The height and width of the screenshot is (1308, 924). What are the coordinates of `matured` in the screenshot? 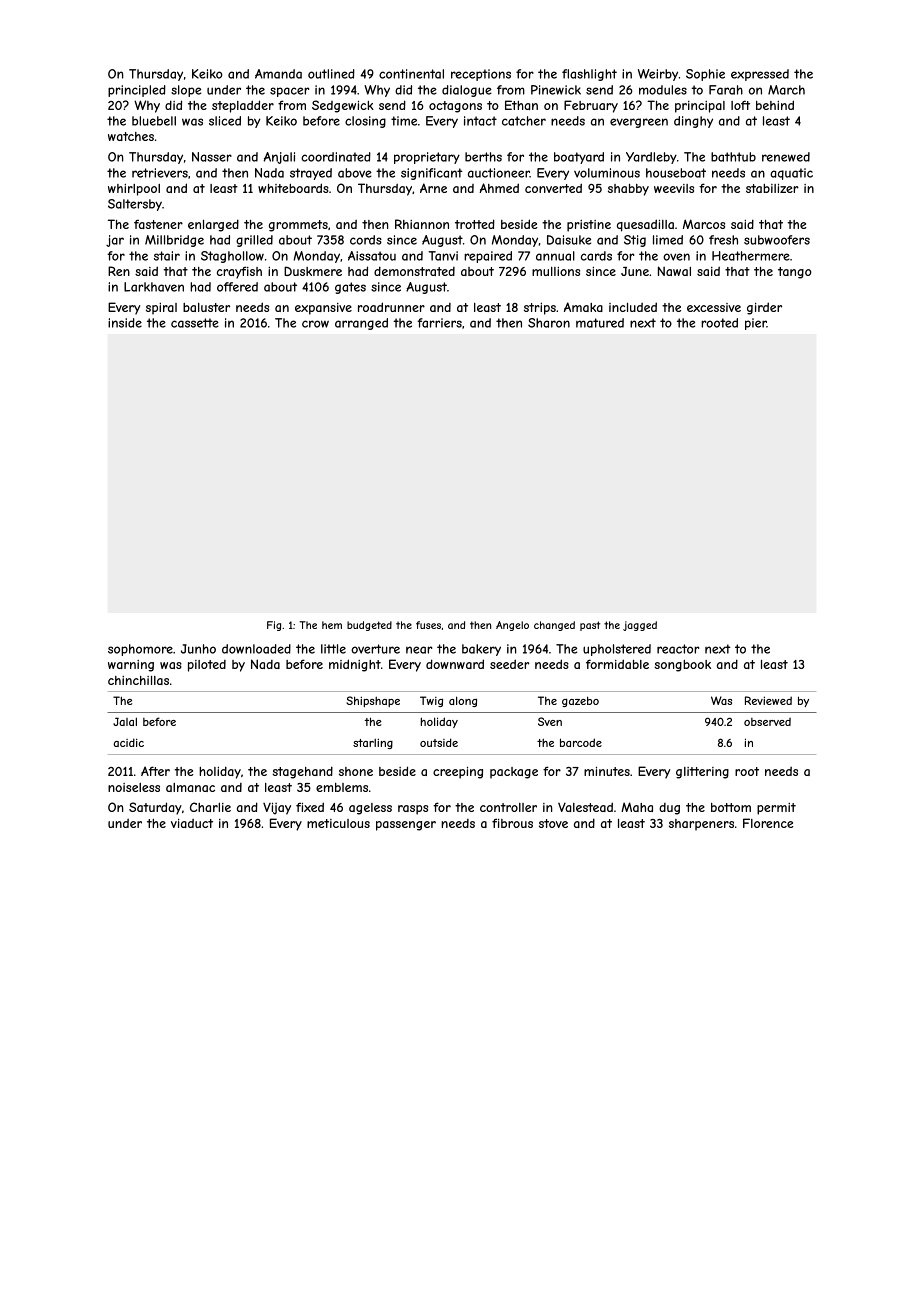 It's located at (600, 323).
